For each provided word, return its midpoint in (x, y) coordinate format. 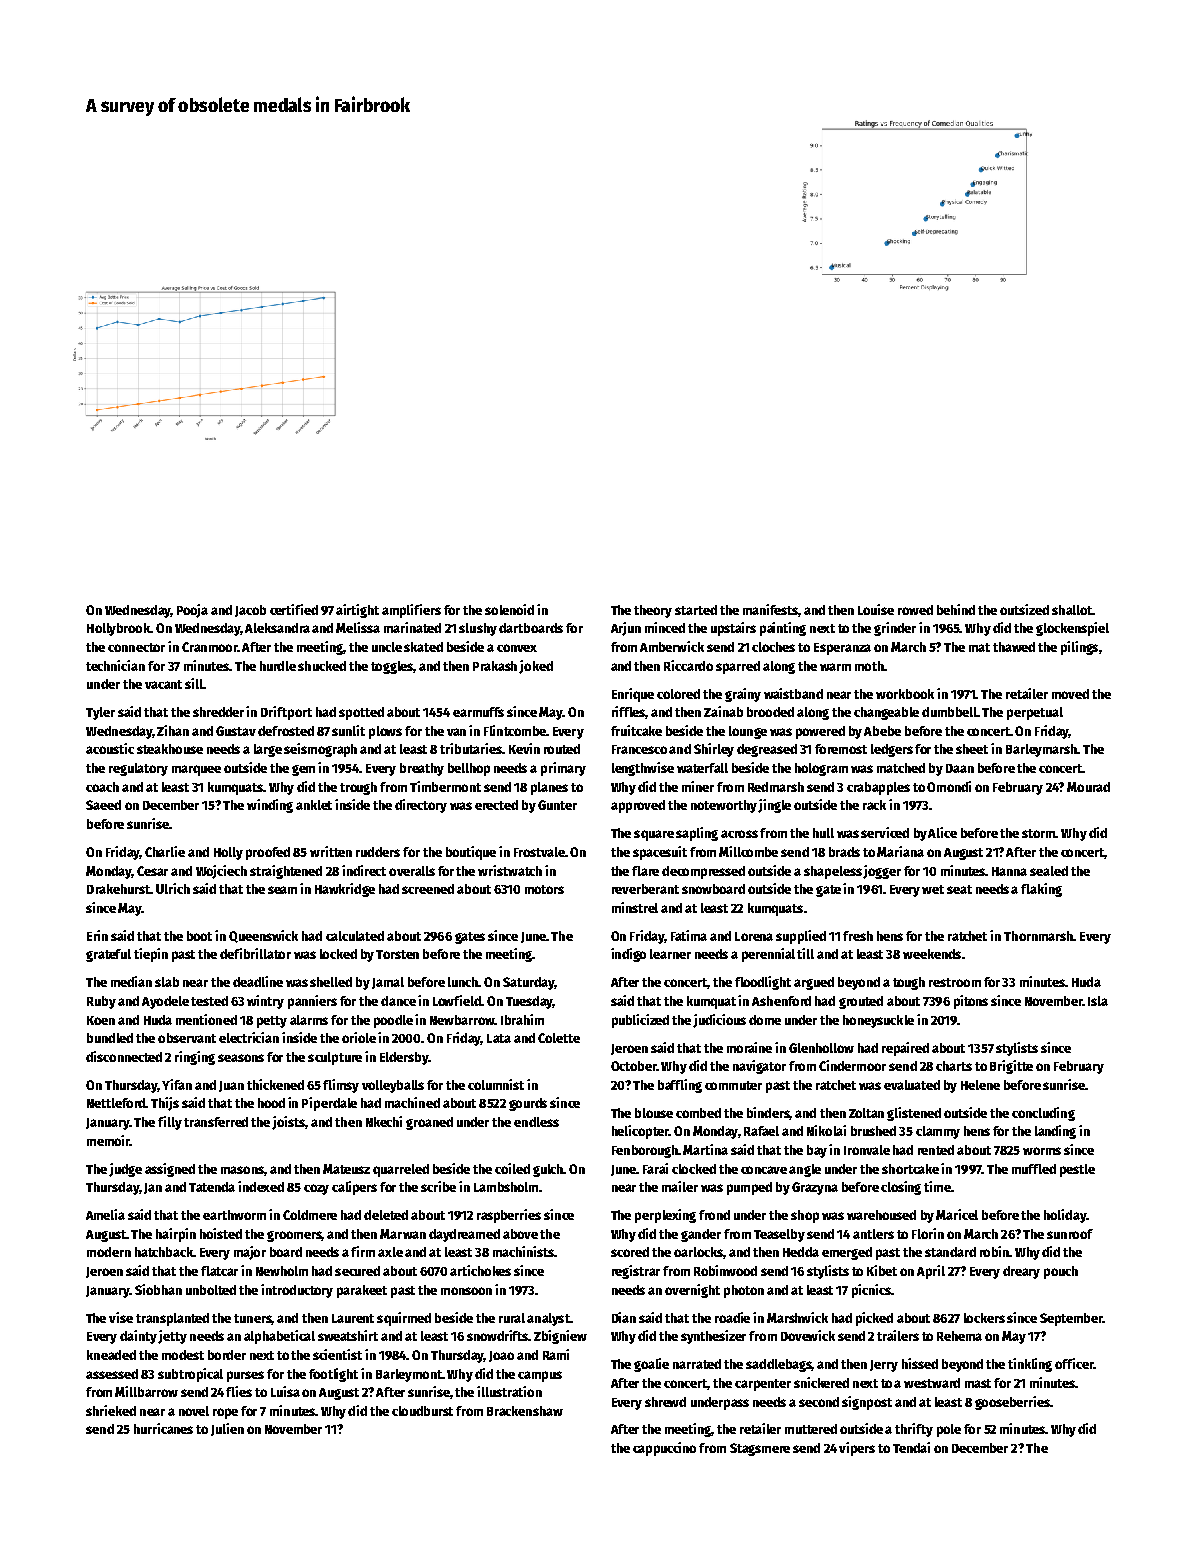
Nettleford (116, 1103)
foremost (841, 749)
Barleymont (409, 1375)
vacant (163, 684)
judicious (719, 1021)
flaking (1041, 890)
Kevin (524, 748)
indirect (364, 870)
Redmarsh (776, 787)
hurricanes (163, 1428)
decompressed (703, 872)
